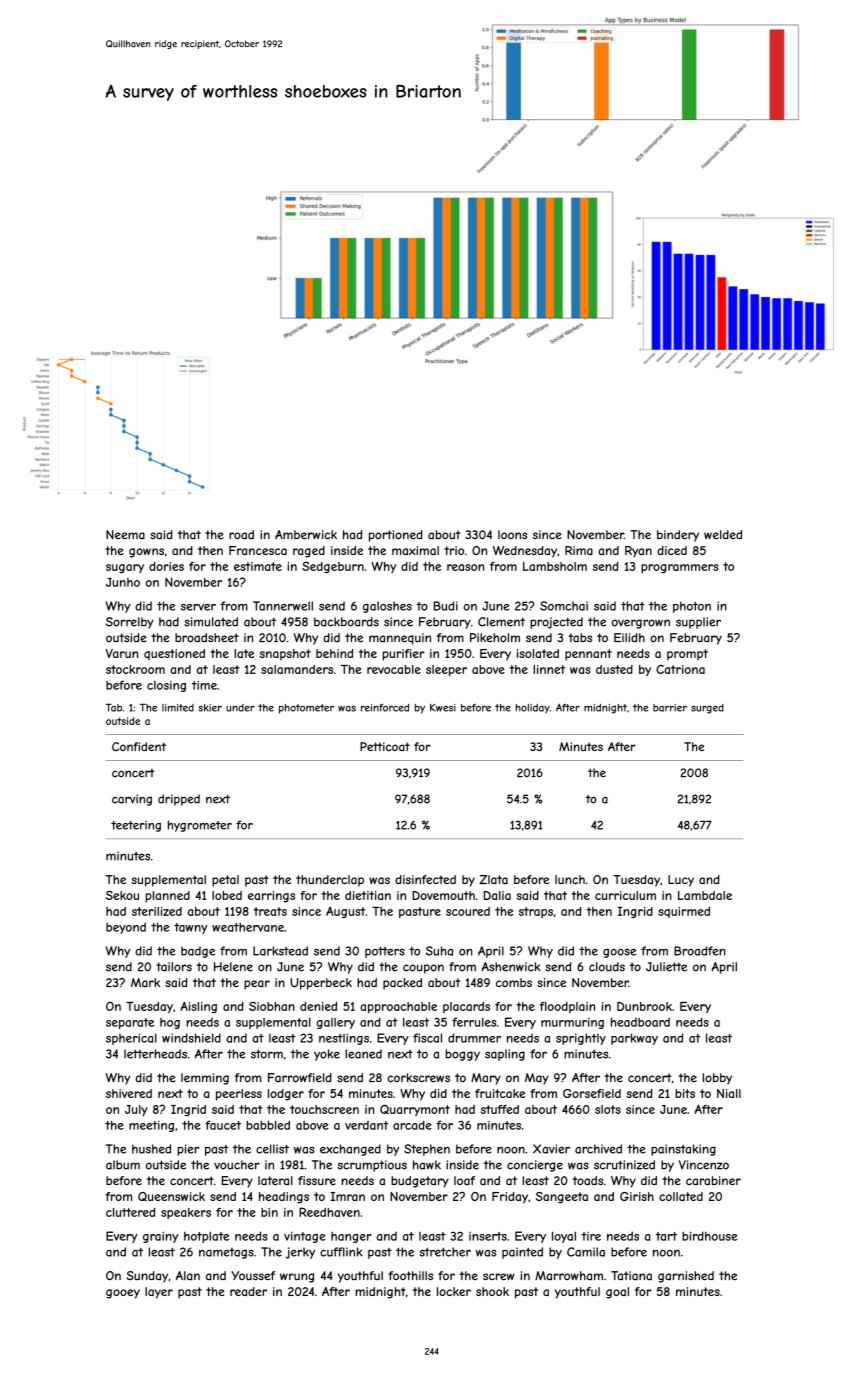  I want to click on bits, so click(685, 1093).
